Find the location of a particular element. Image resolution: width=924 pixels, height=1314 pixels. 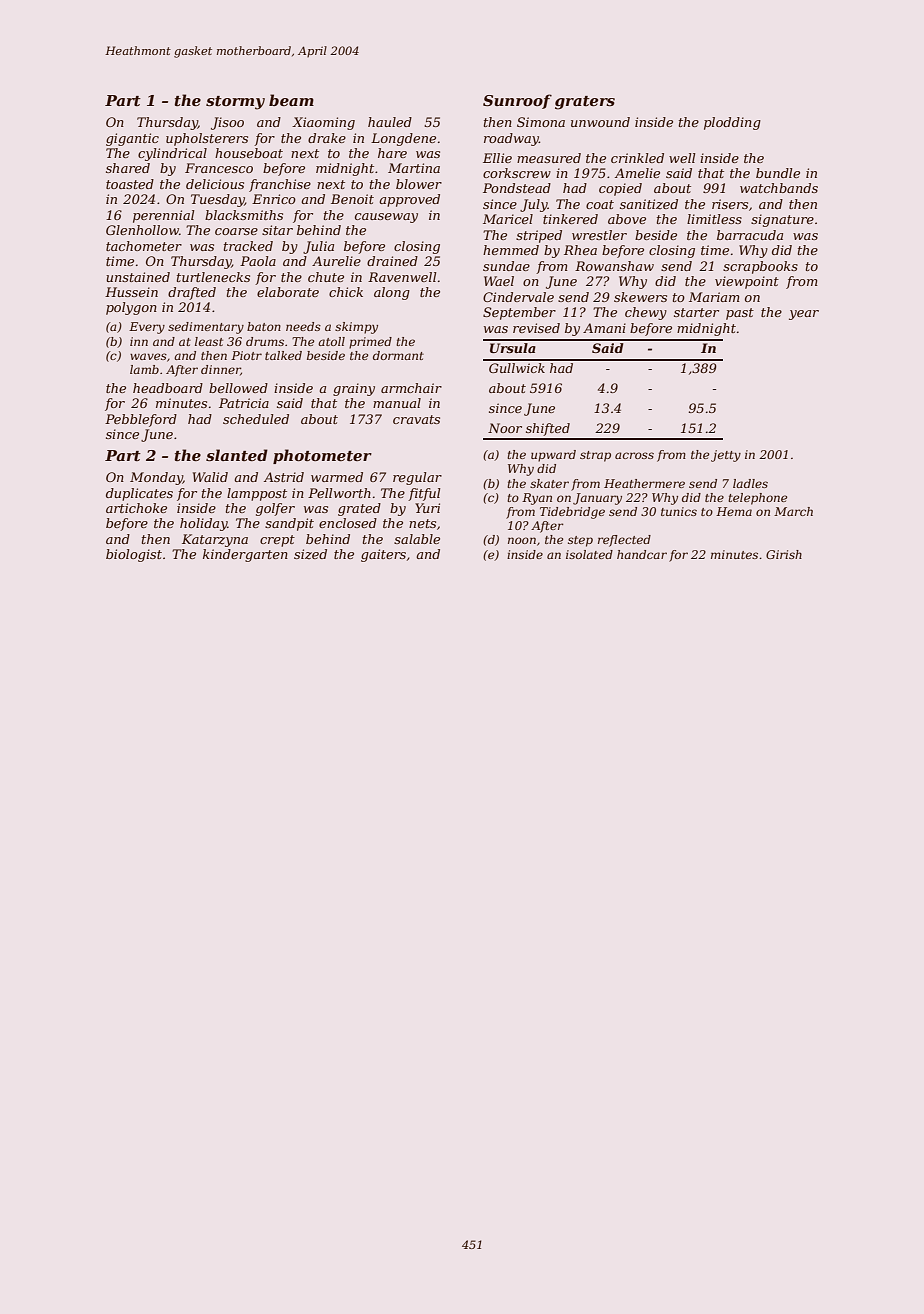

Sunroof is located at coordinates (517, 101).
